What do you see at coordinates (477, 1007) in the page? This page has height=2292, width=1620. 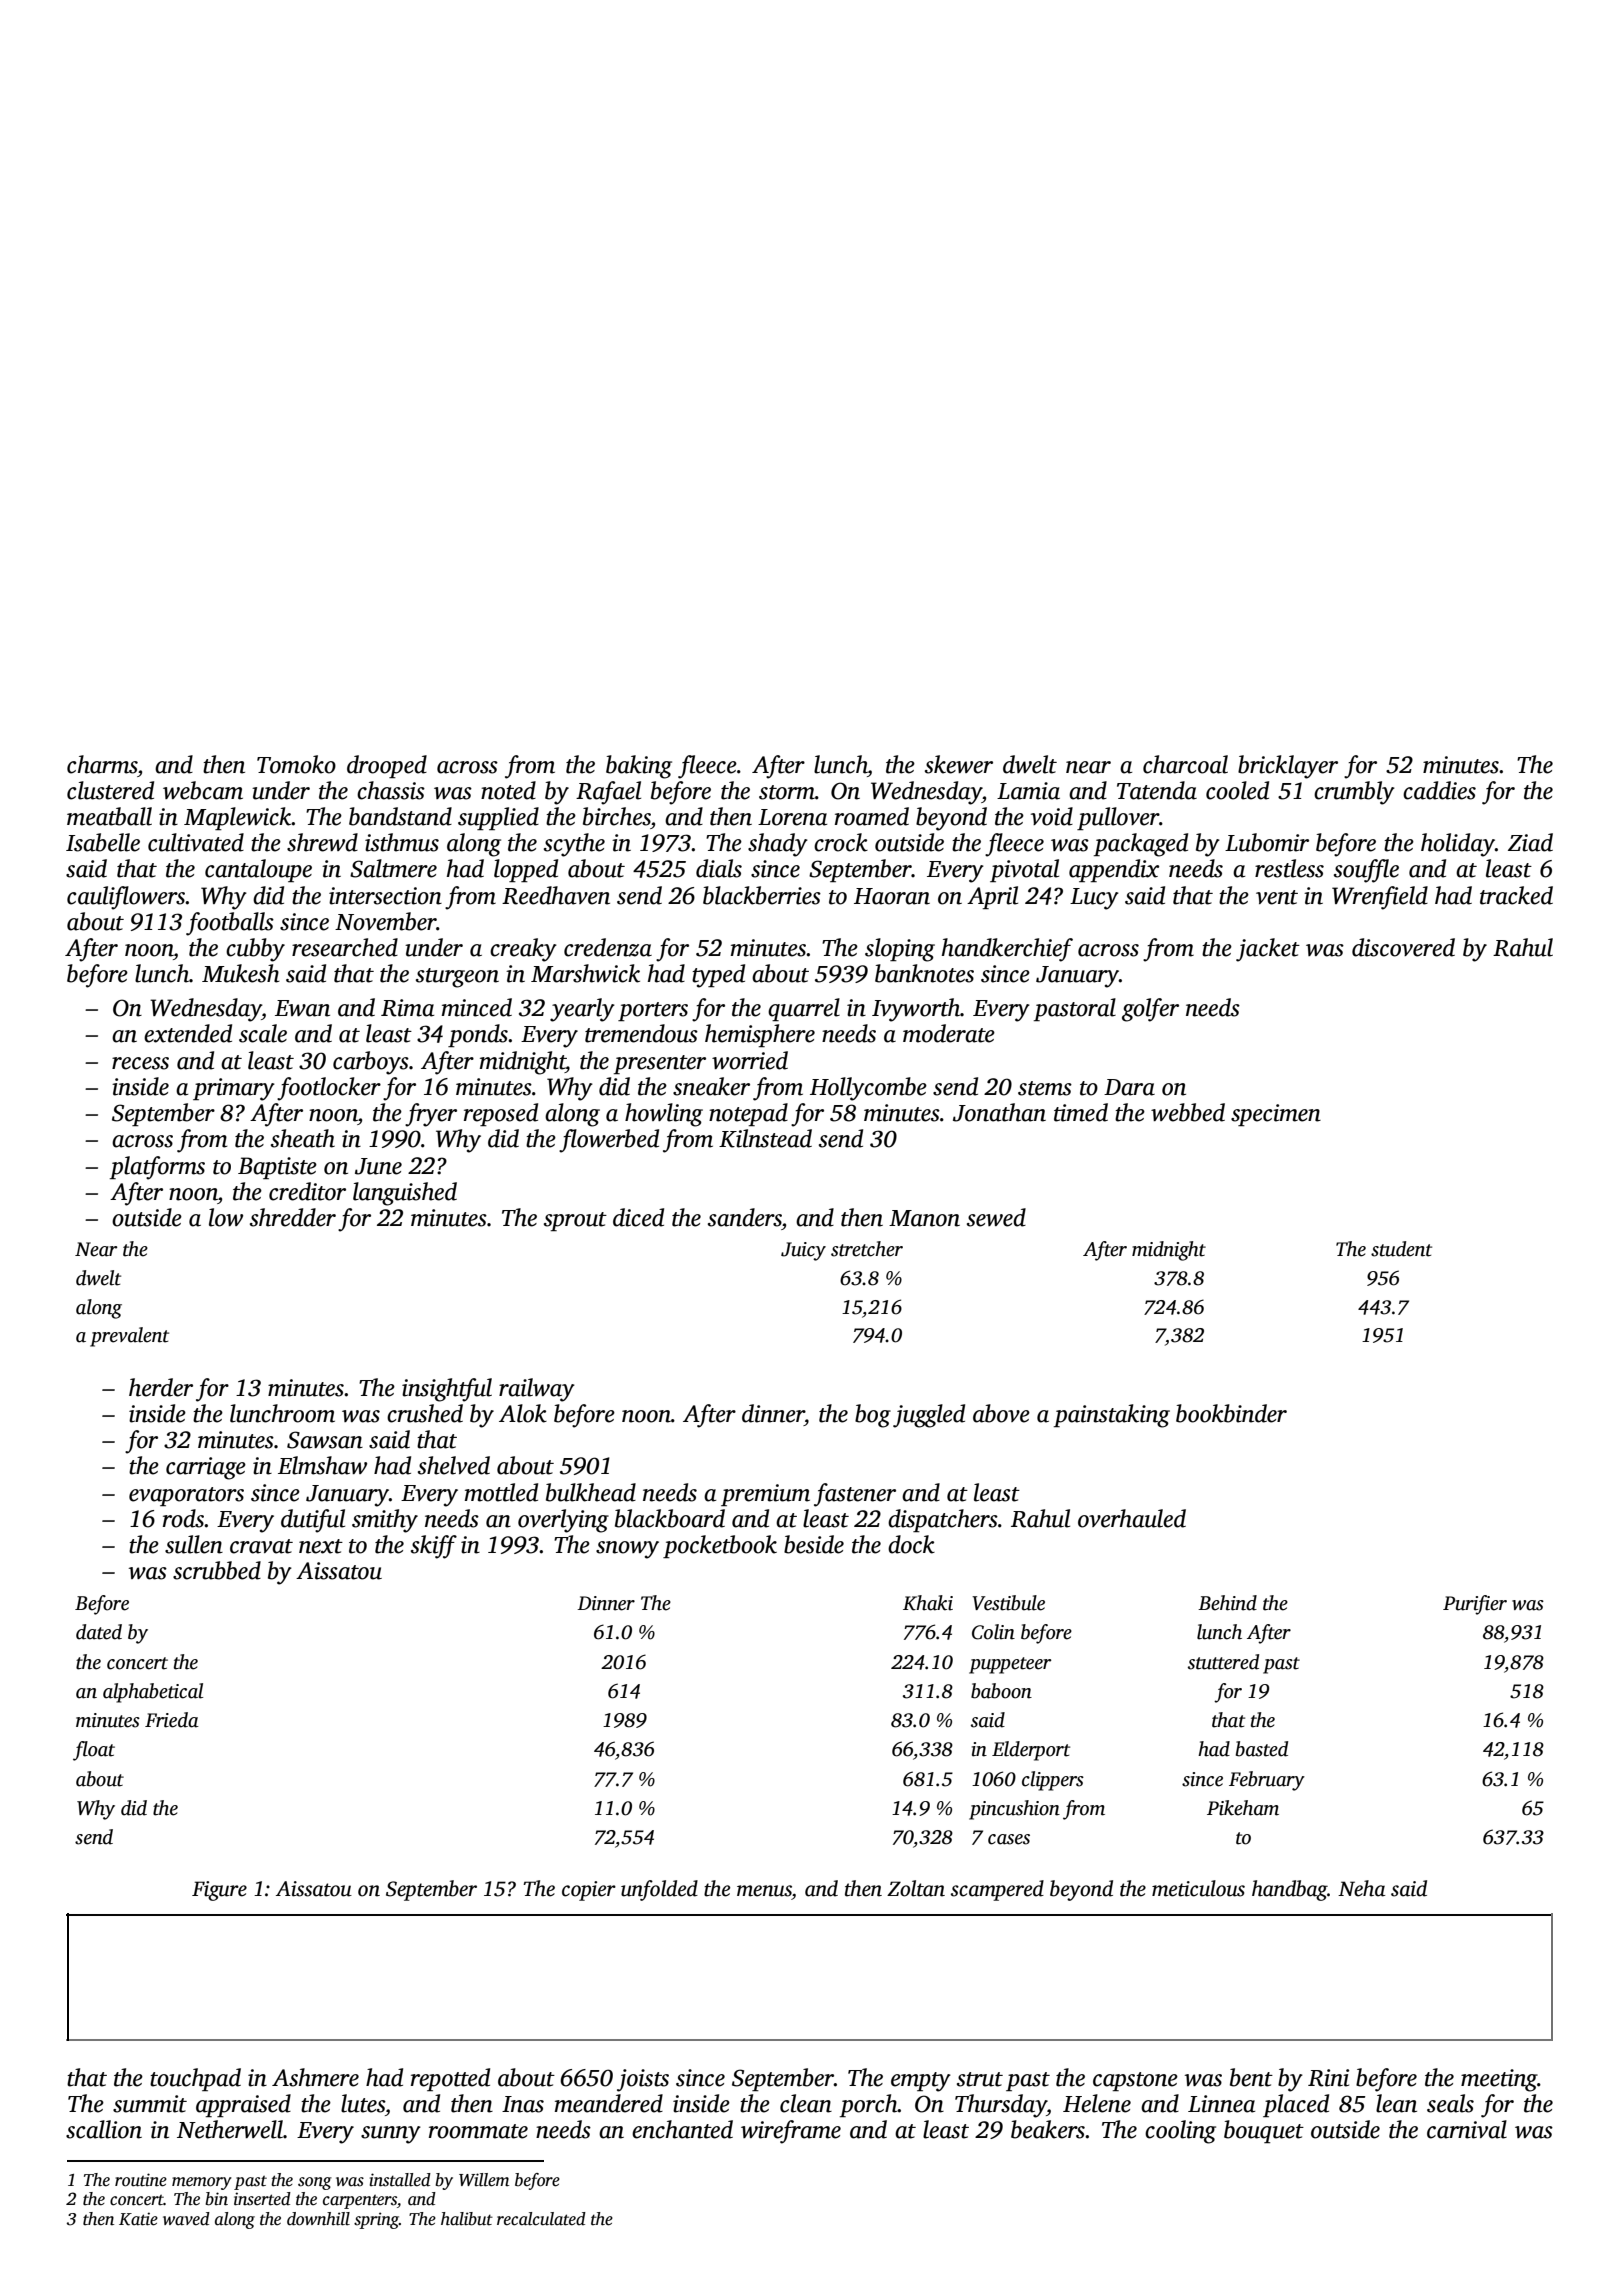 I see `minced` at bounding box center [477, 1007].
